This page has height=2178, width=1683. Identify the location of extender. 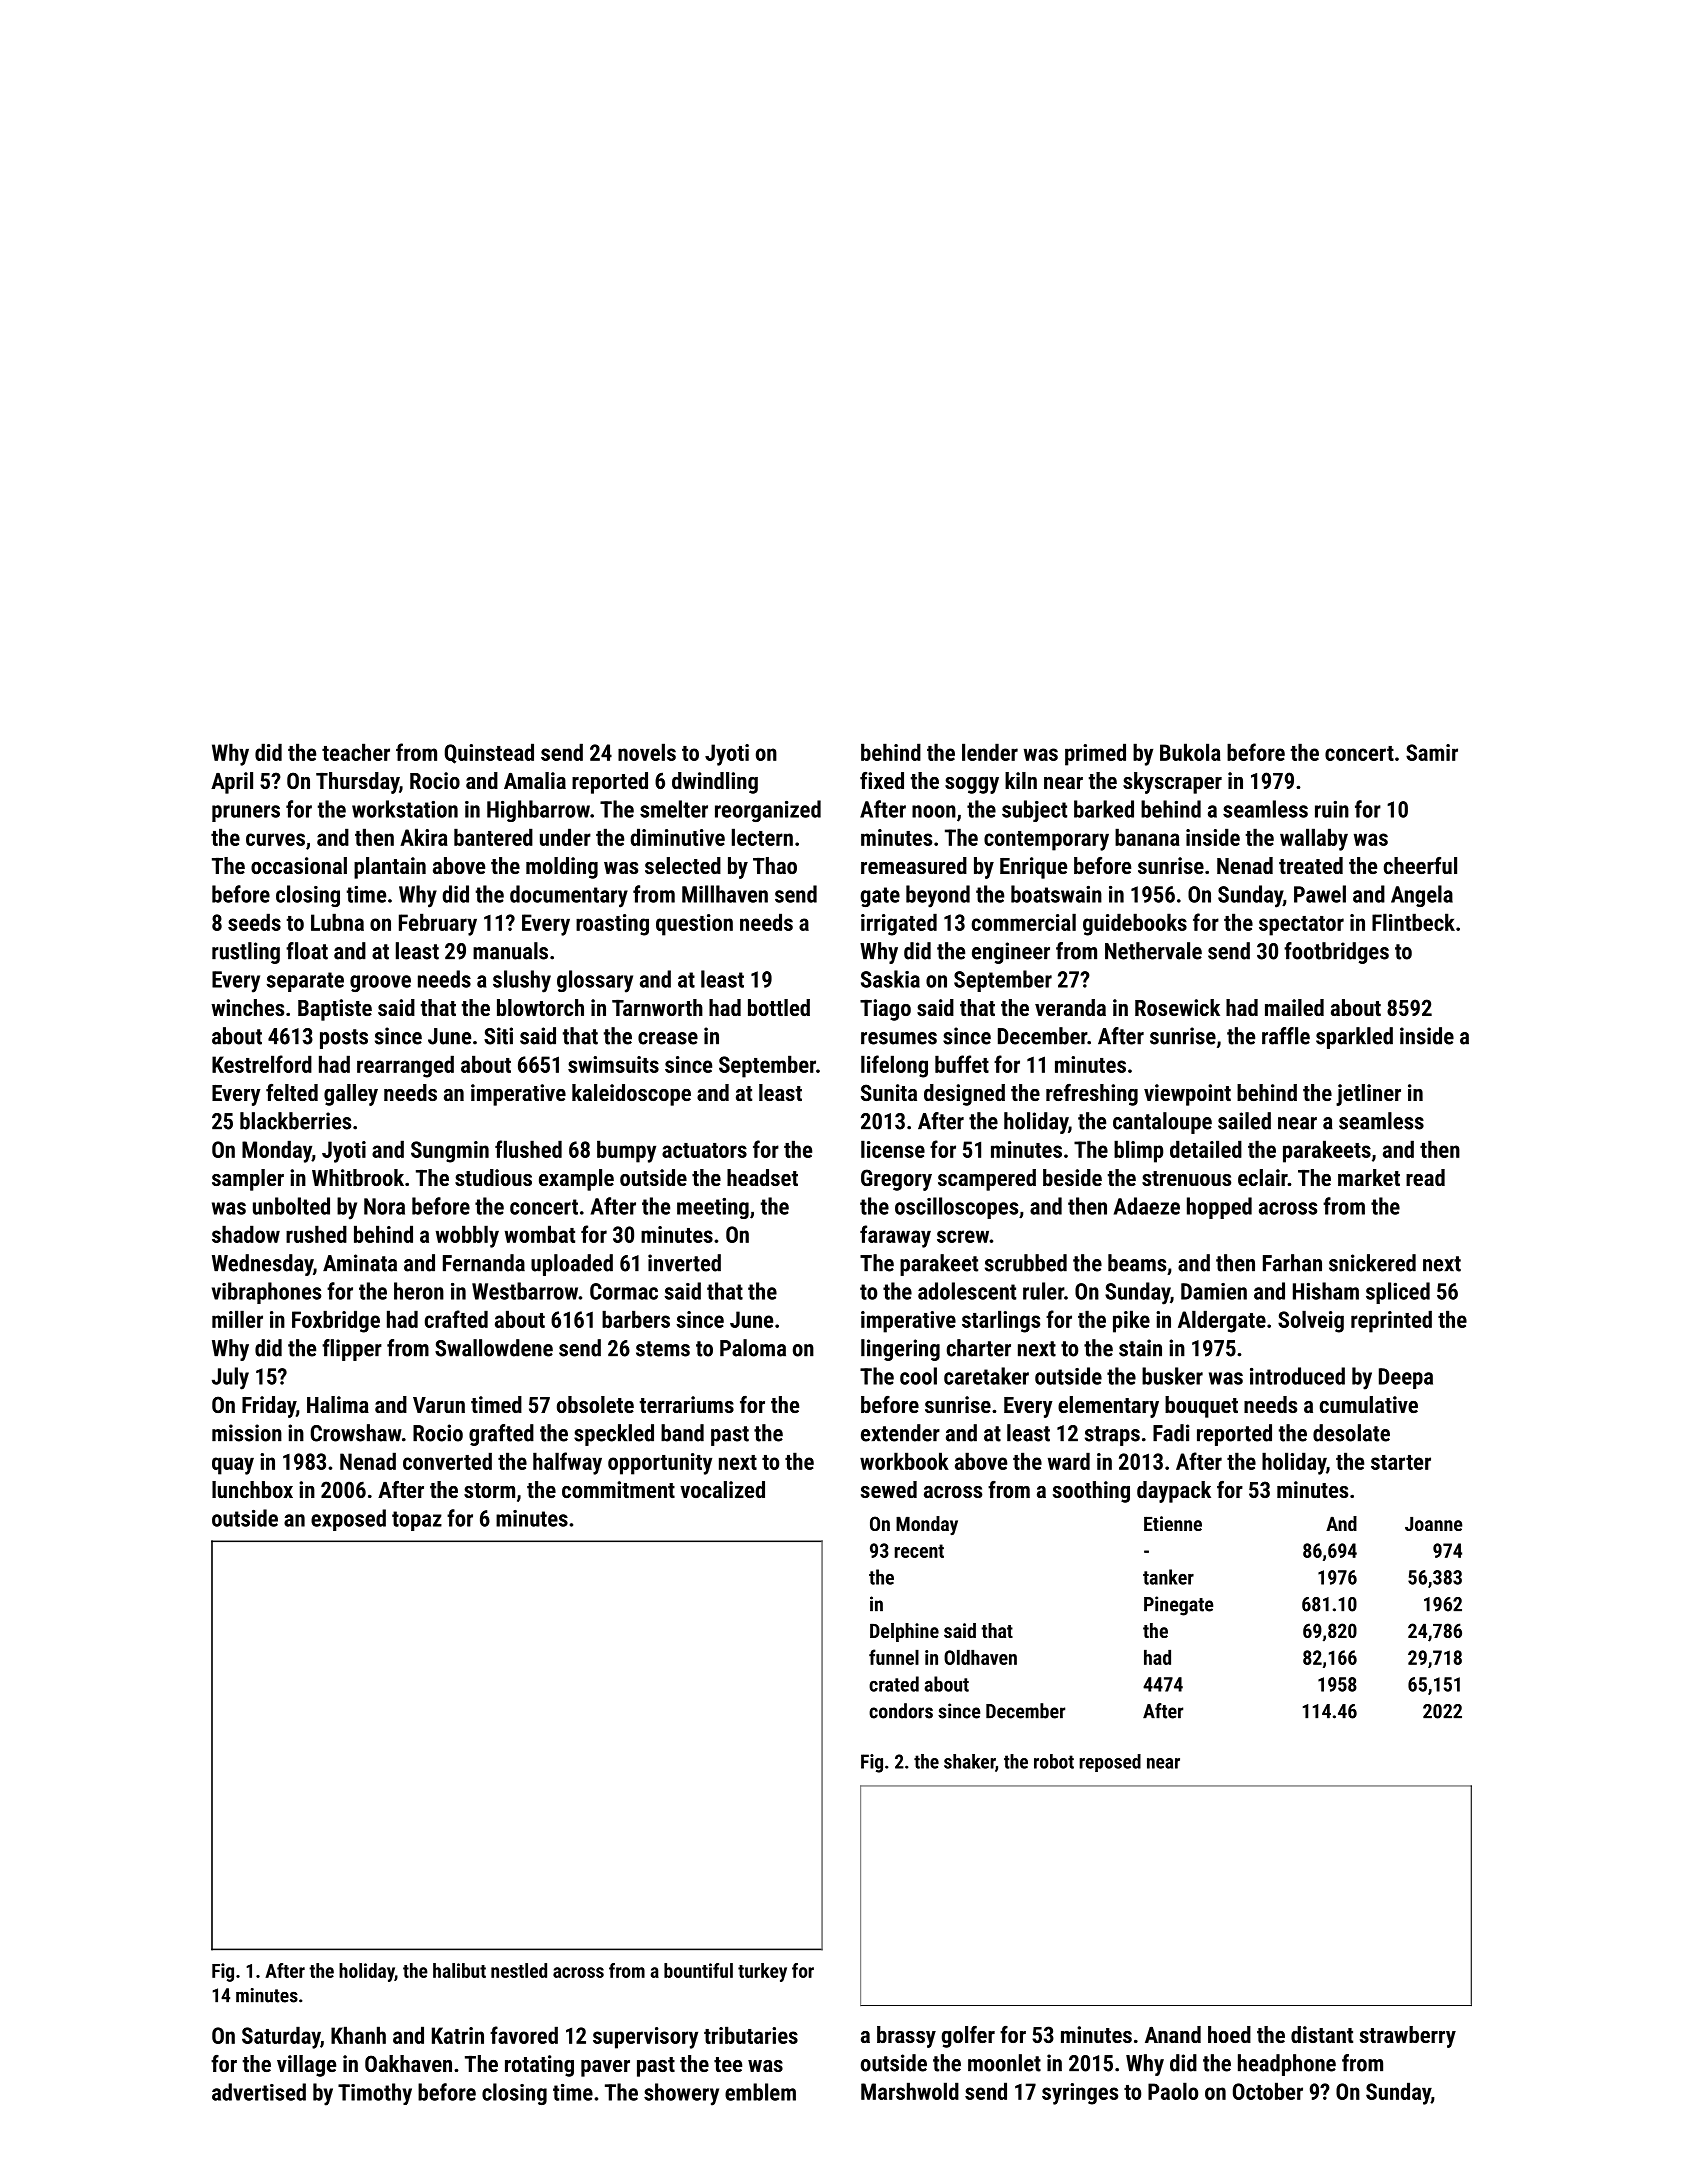
(900, 1433).
